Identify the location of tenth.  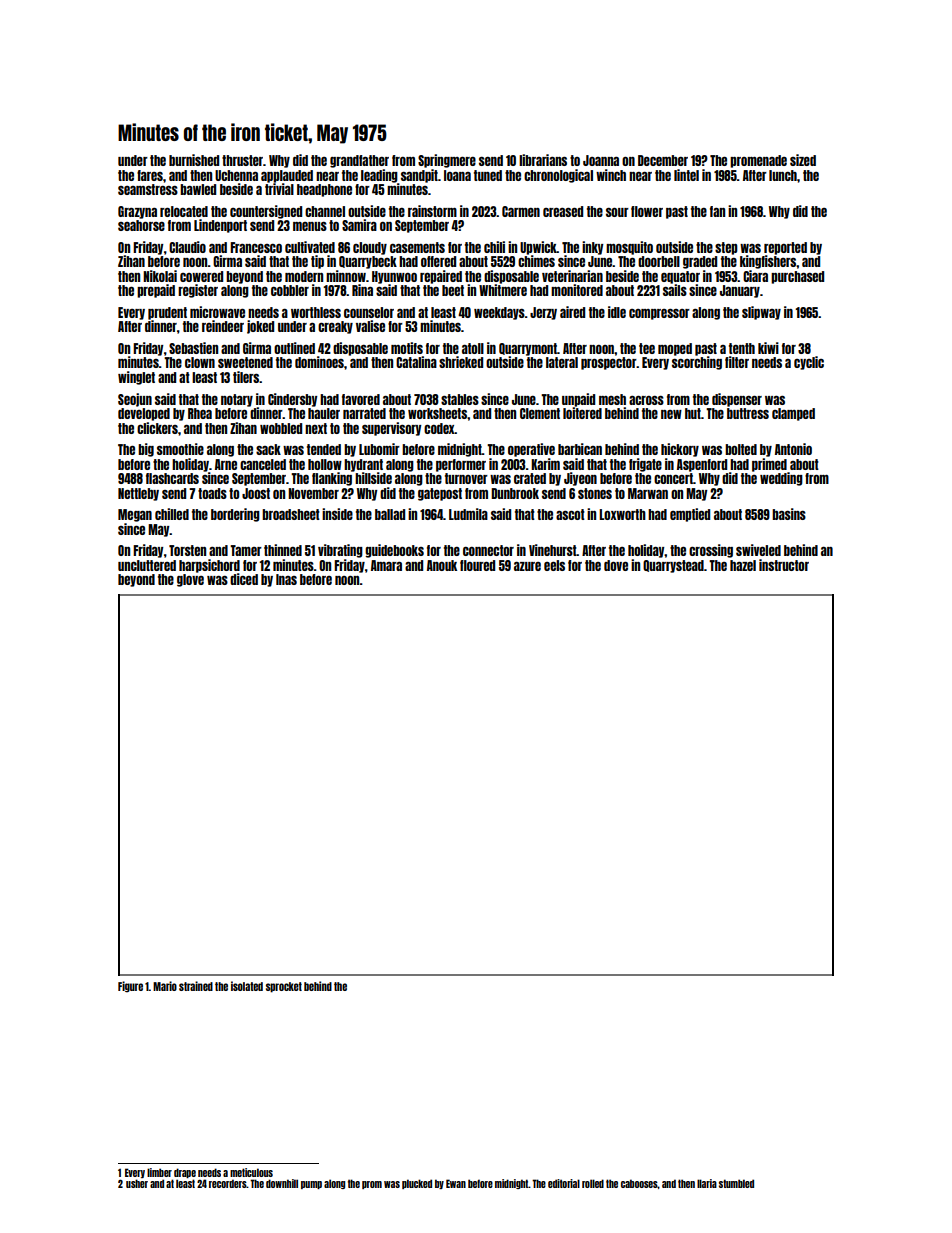
(742, 348).
